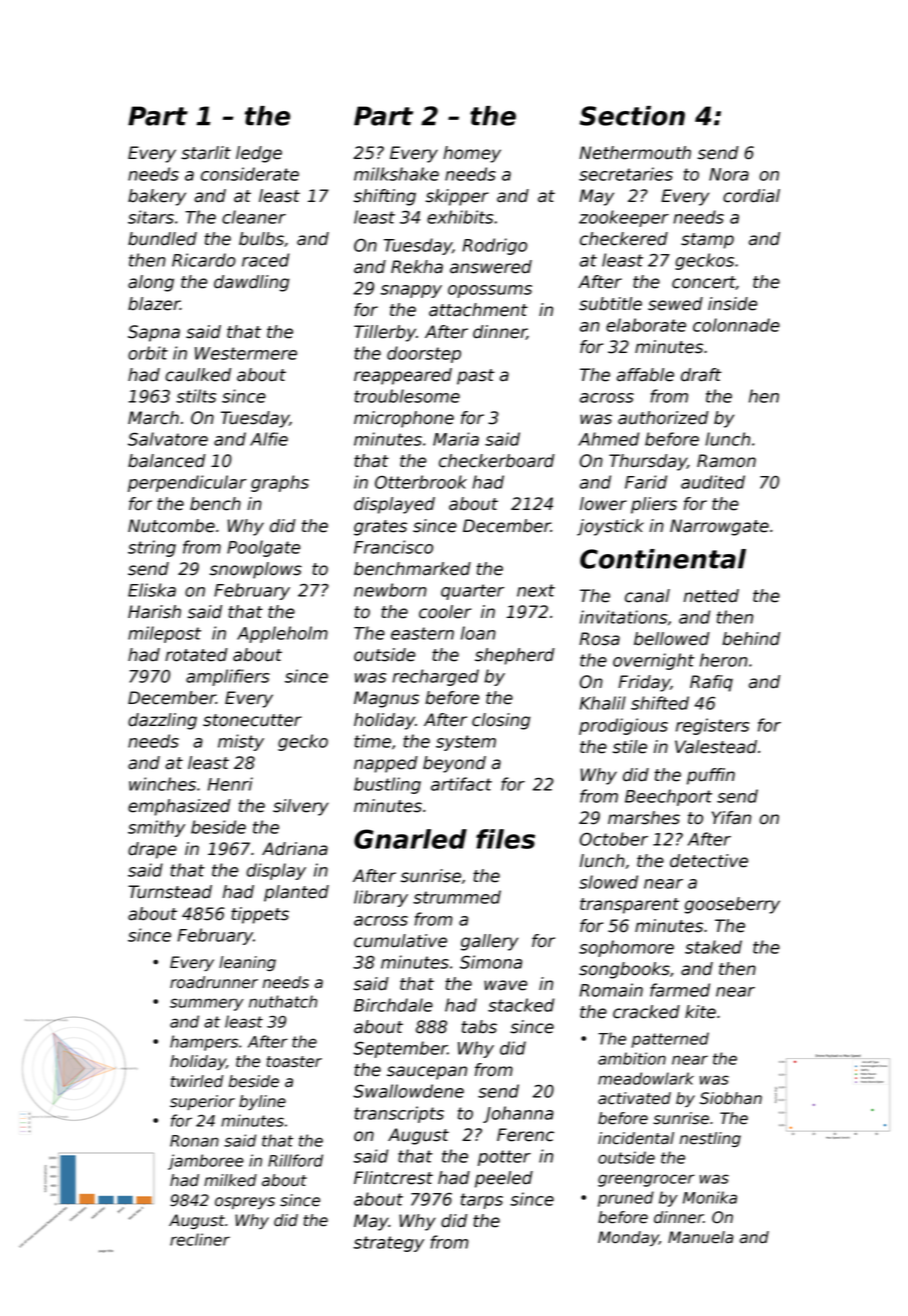  Describe the element at coordinates (280, 483) in the image. I see `graphs` at that location.
